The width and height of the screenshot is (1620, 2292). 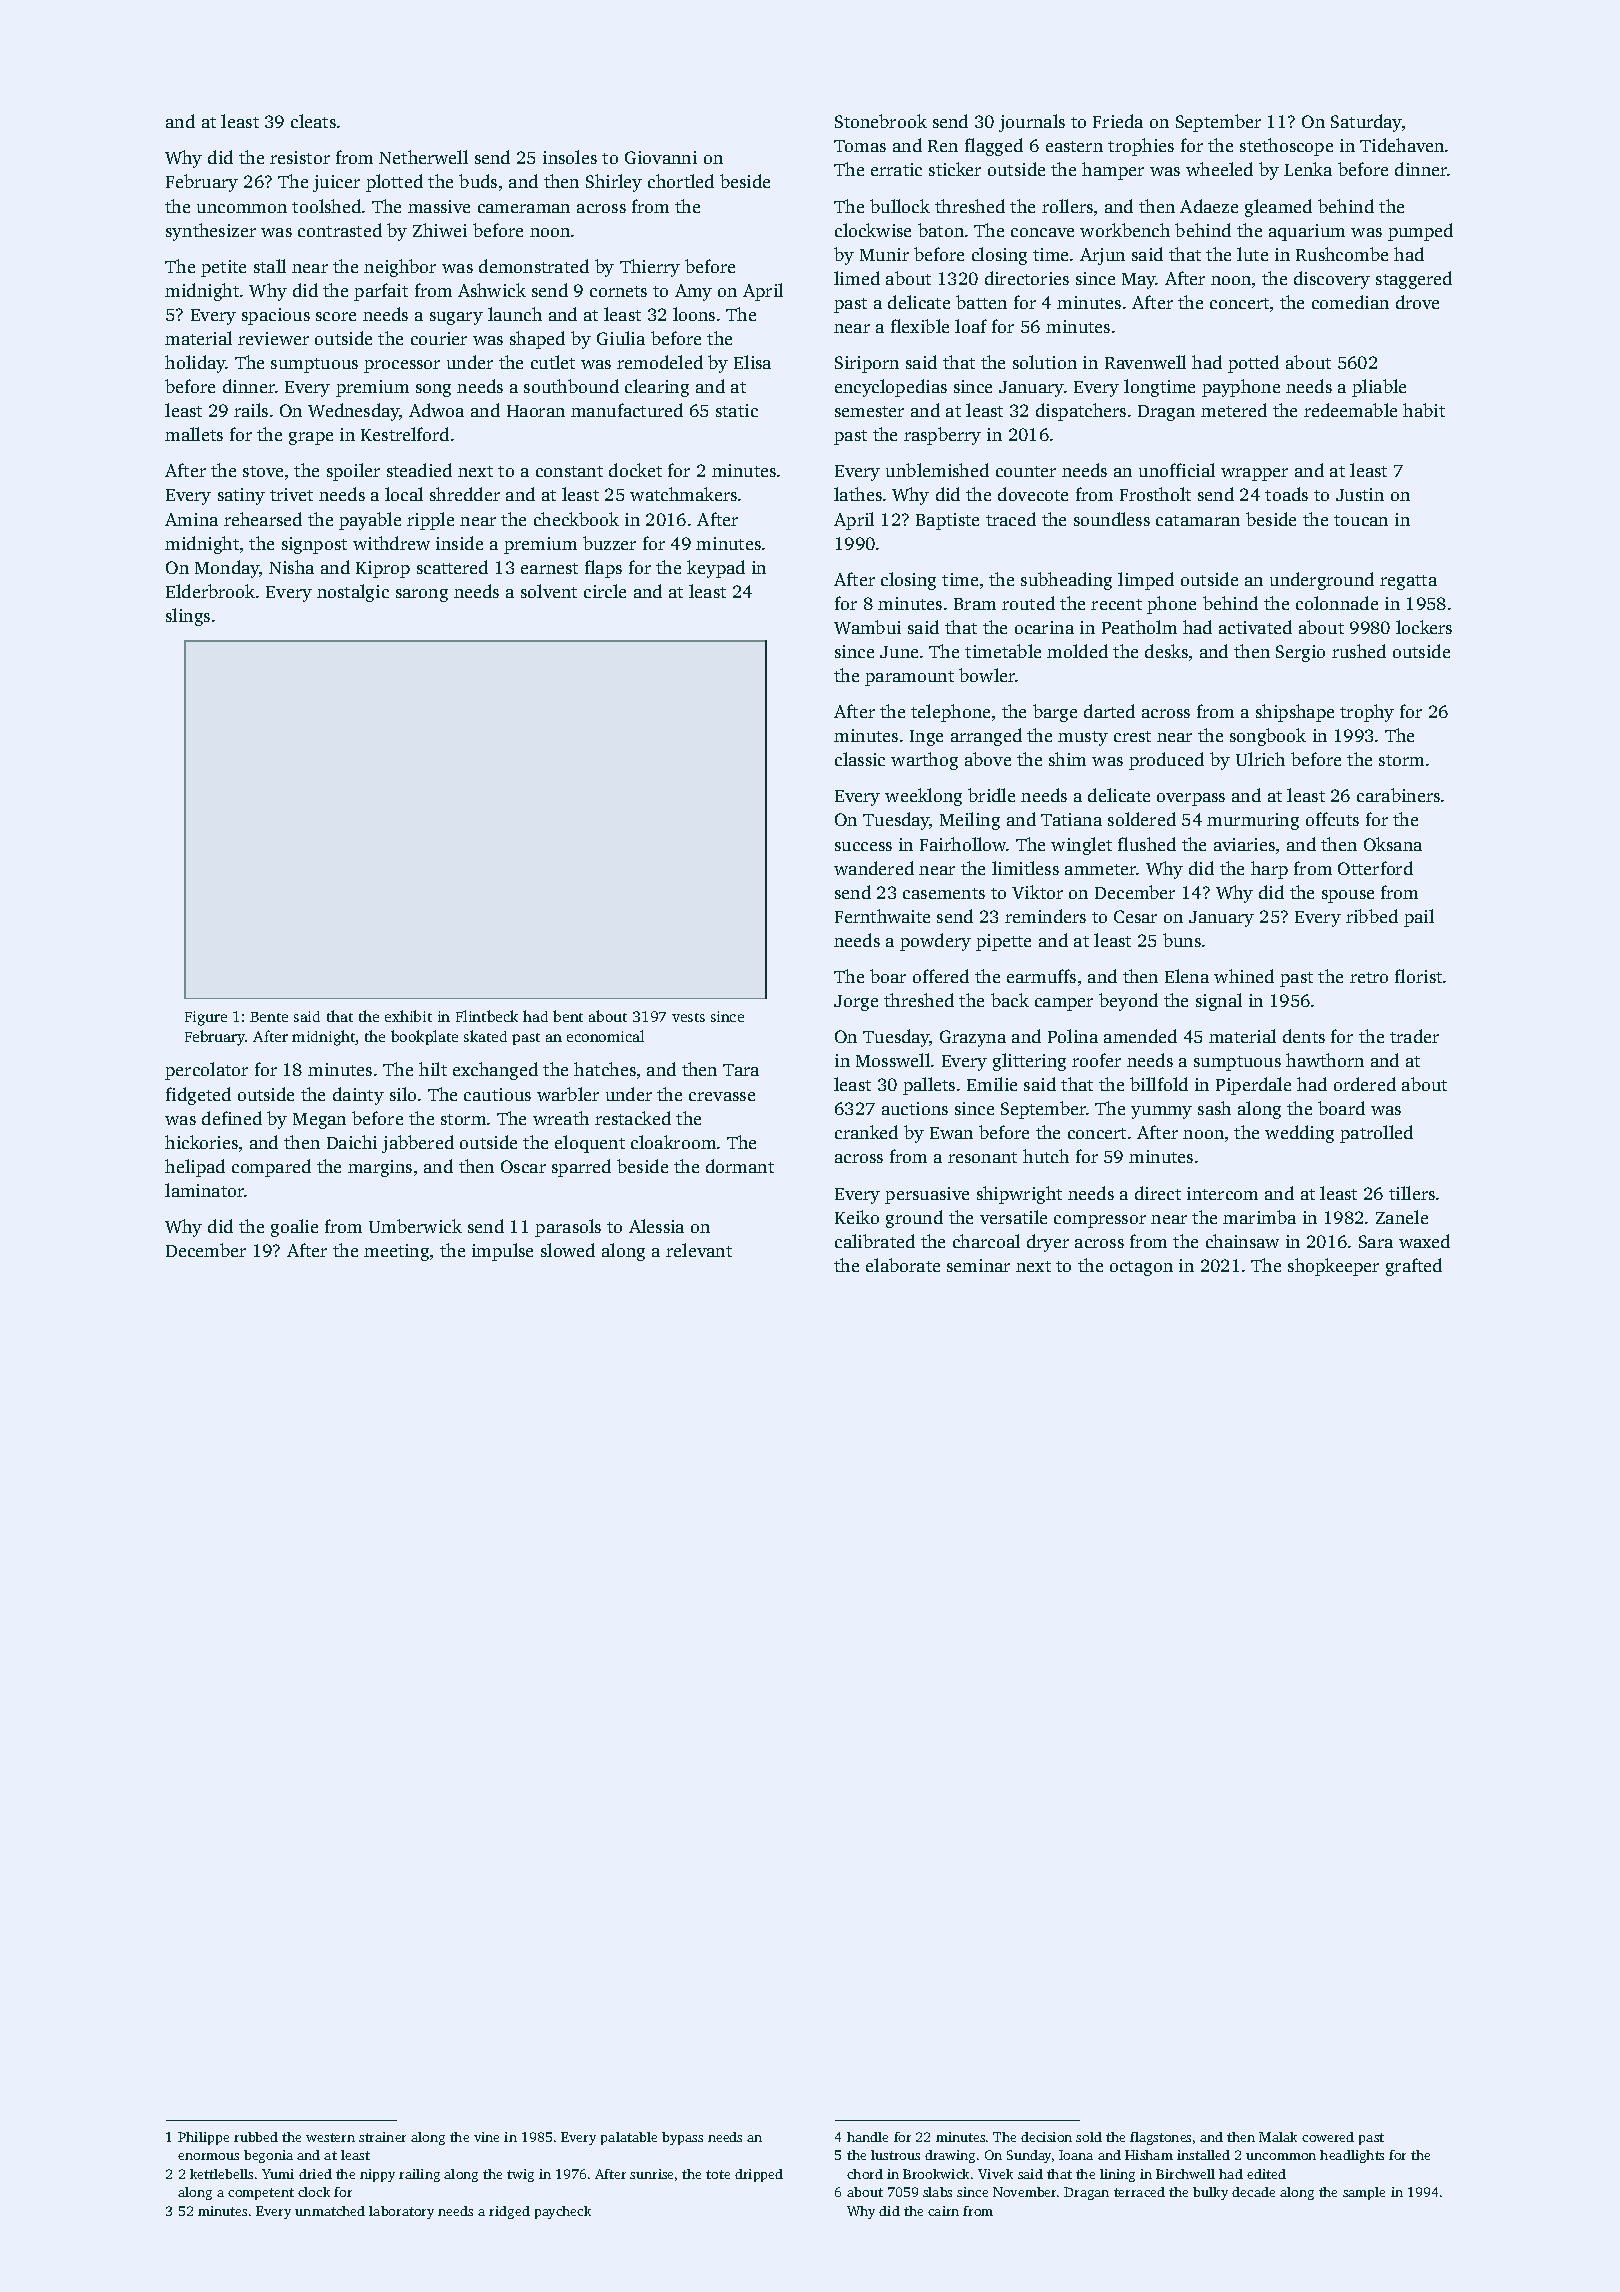 What do you see at coordinates (867, 627) in the screenshot?
I see `Wambui` at bounding box center [867, 627].
